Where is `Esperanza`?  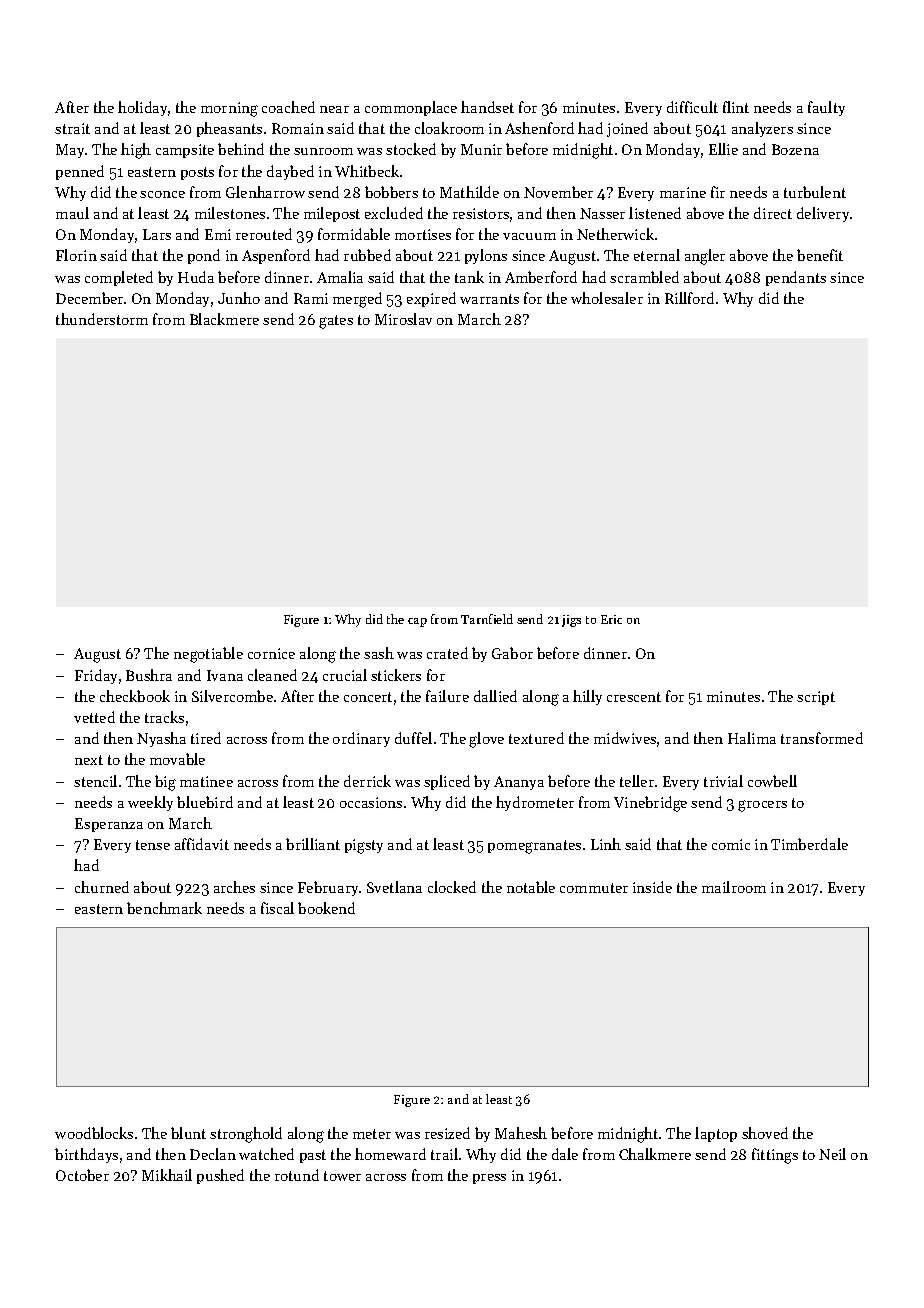 Esperanza is located at coordinates (109, 825).
